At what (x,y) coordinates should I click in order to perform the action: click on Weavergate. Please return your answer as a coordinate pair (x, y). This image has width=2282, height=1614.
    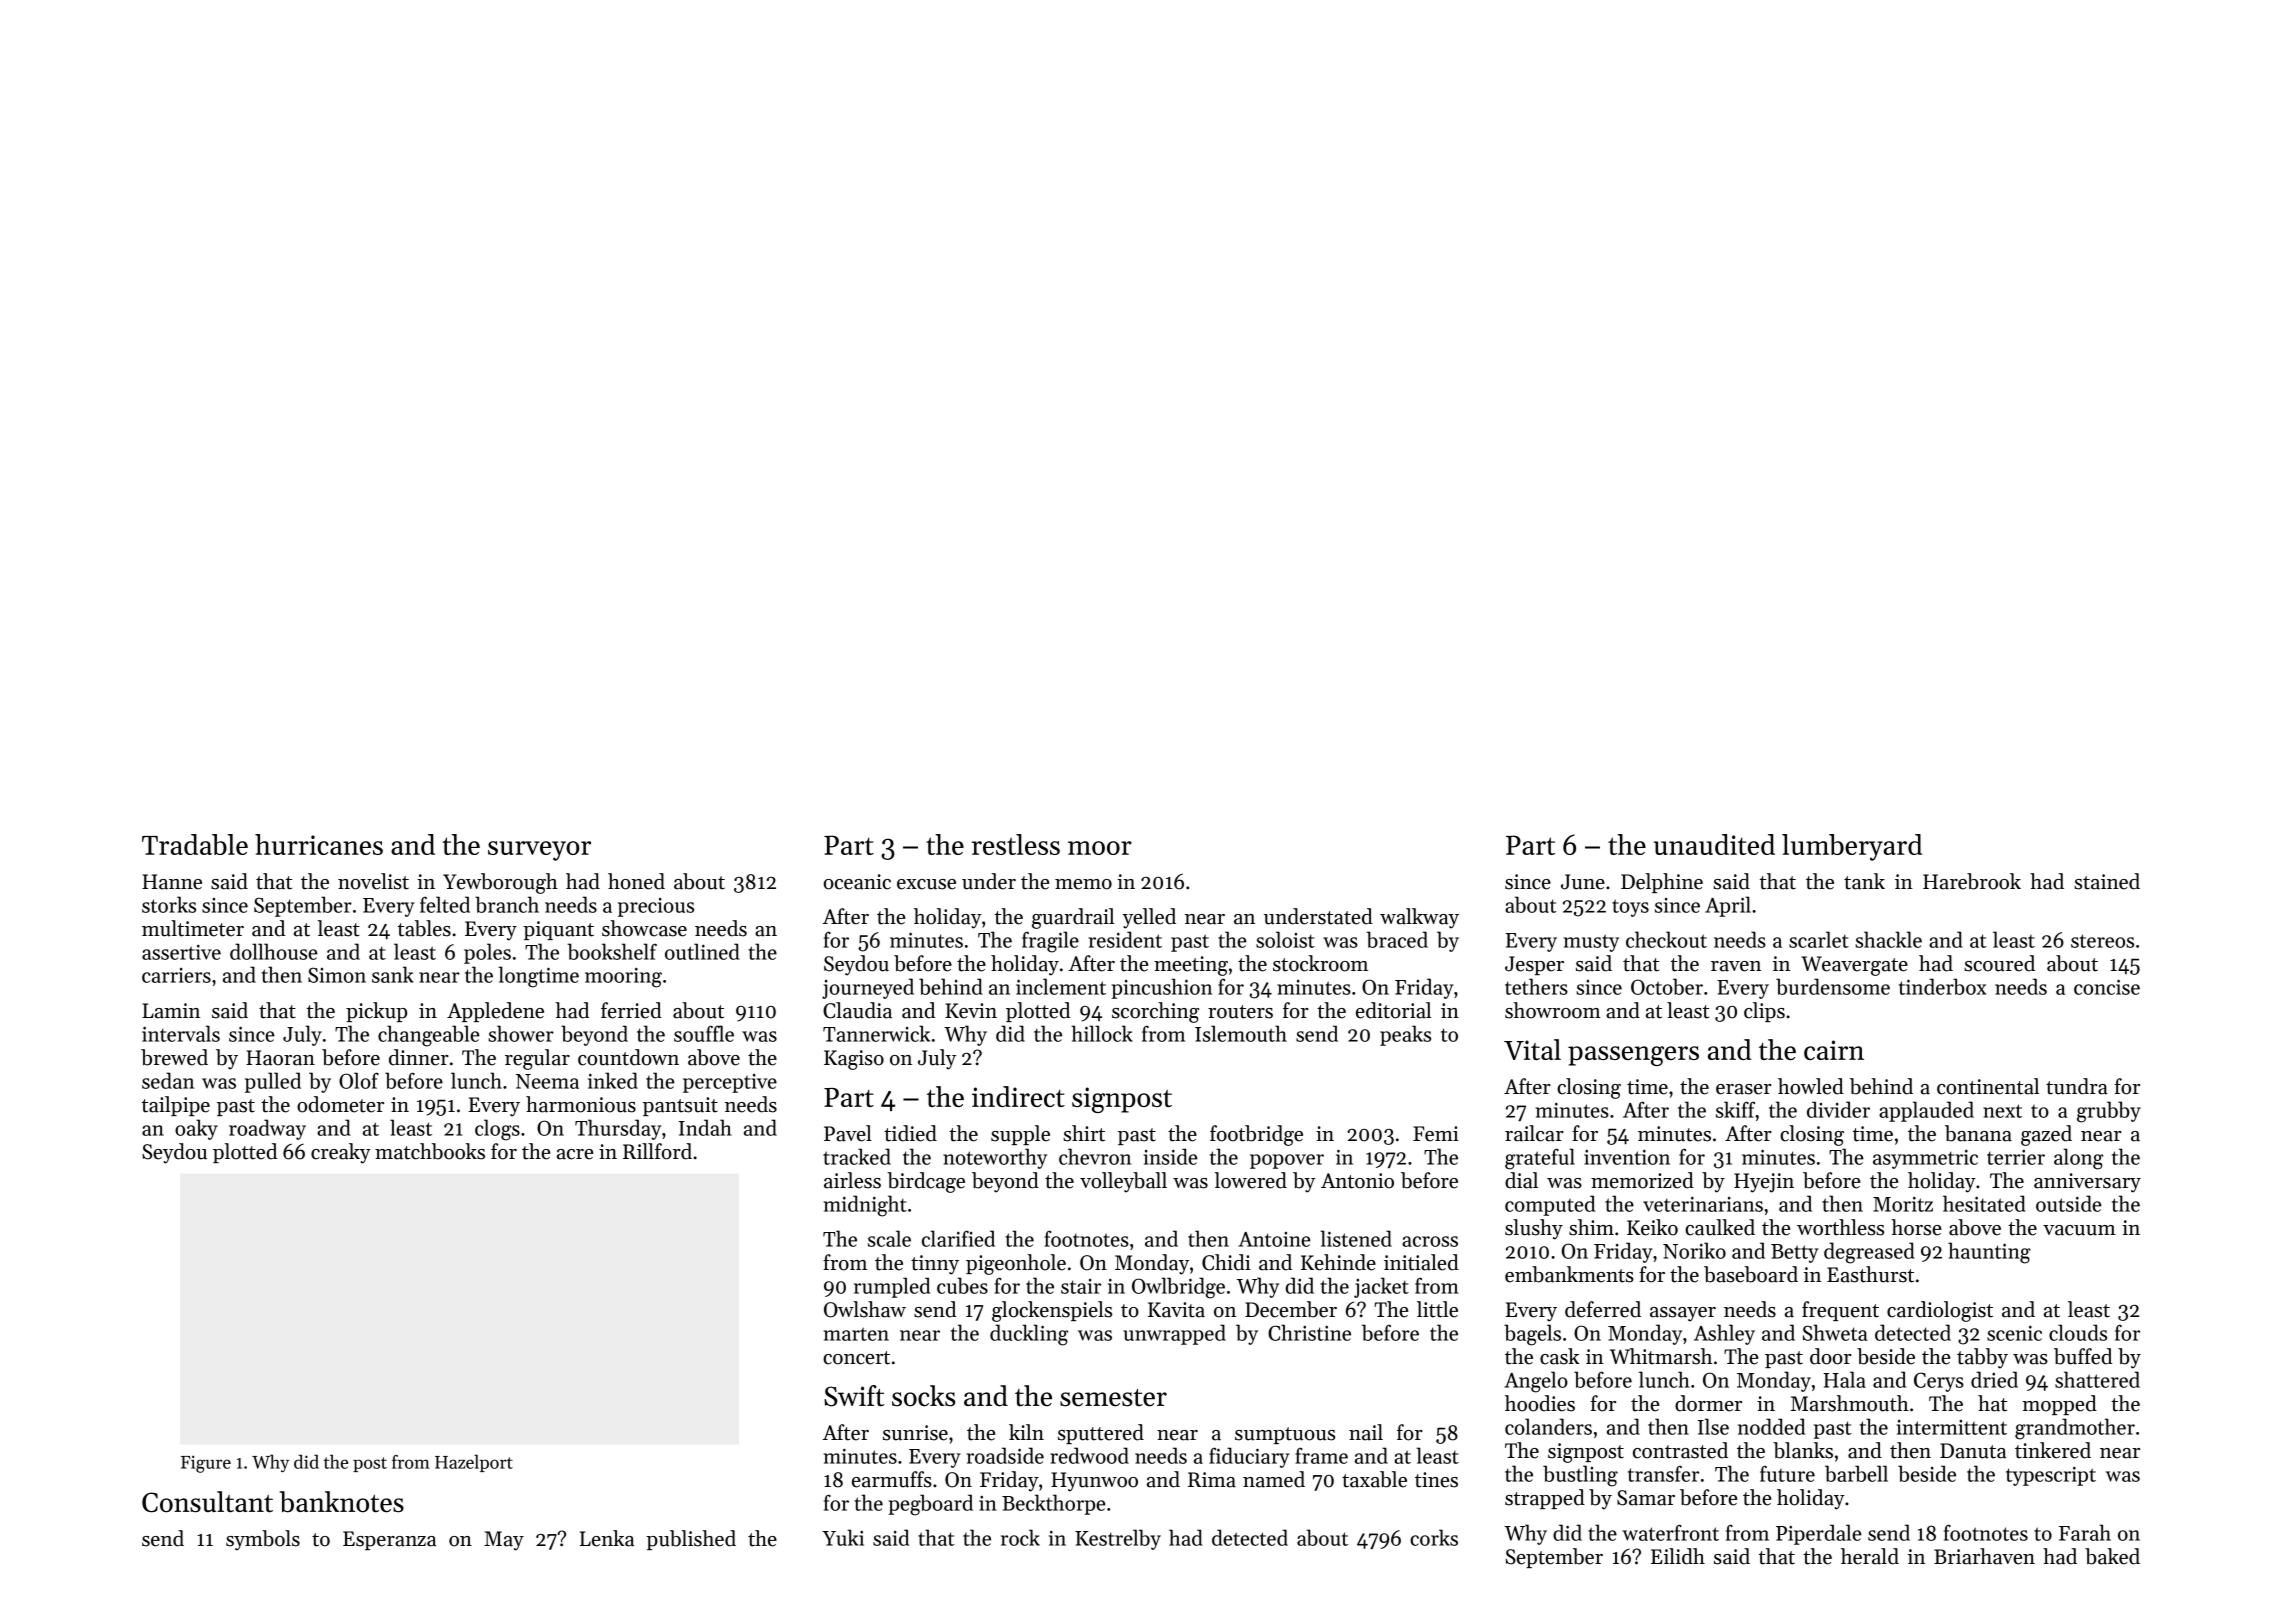
    Looking at the image, I should click on (1854, 966).
